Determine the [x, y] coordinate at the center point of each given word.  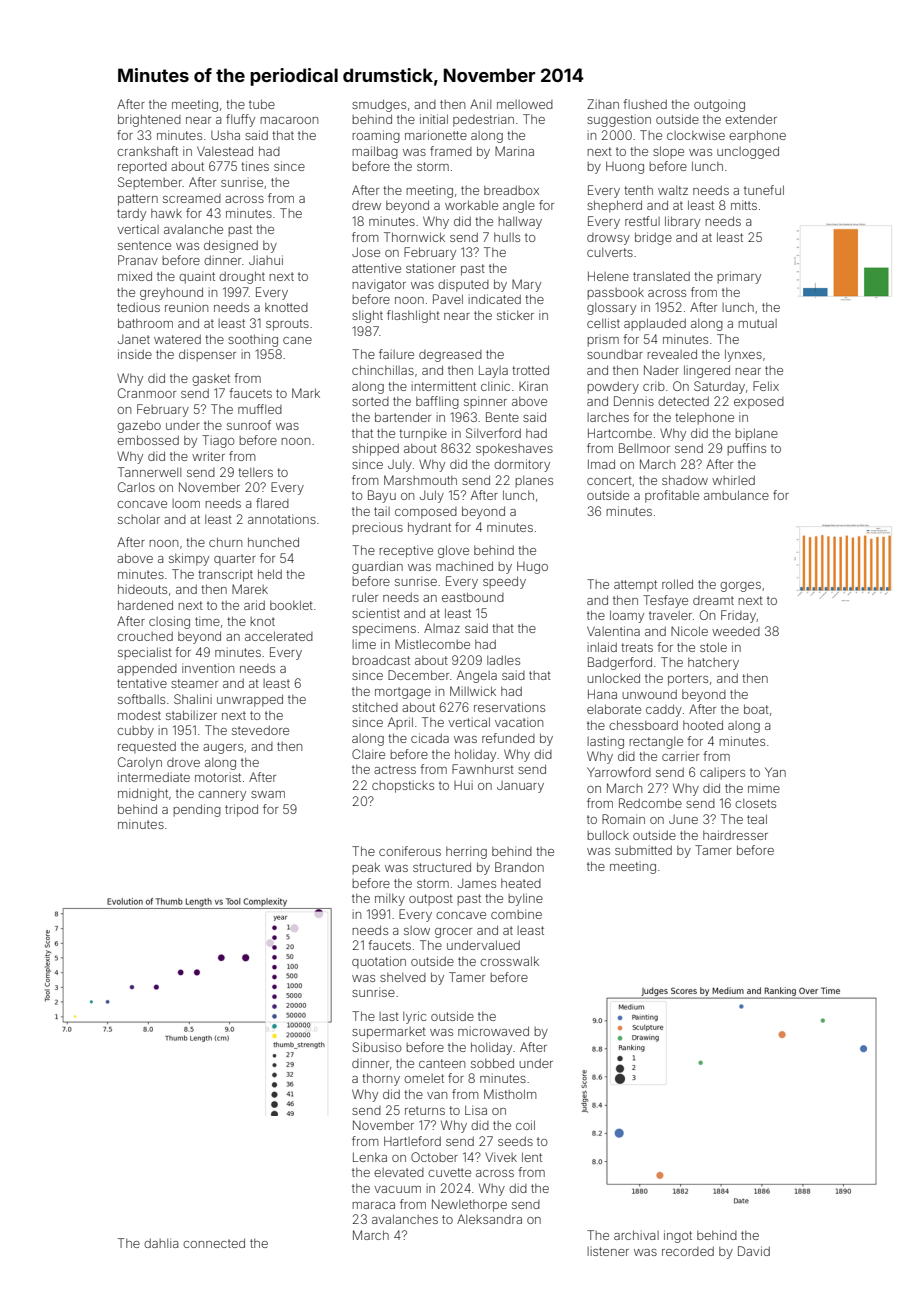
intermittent [443, 386]
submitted [643, 850]
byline [525, 899]
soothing [253, 340]
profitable [672, 496]
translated [661, 276]
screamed [192, 198]
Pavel [448, 299]
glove [453, 551]
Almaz [442, 628]
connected [214, 1243]
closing [169, 622]
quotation [379, 962]
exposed [759, 403]
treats [637, 647]
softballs [141, 699]
